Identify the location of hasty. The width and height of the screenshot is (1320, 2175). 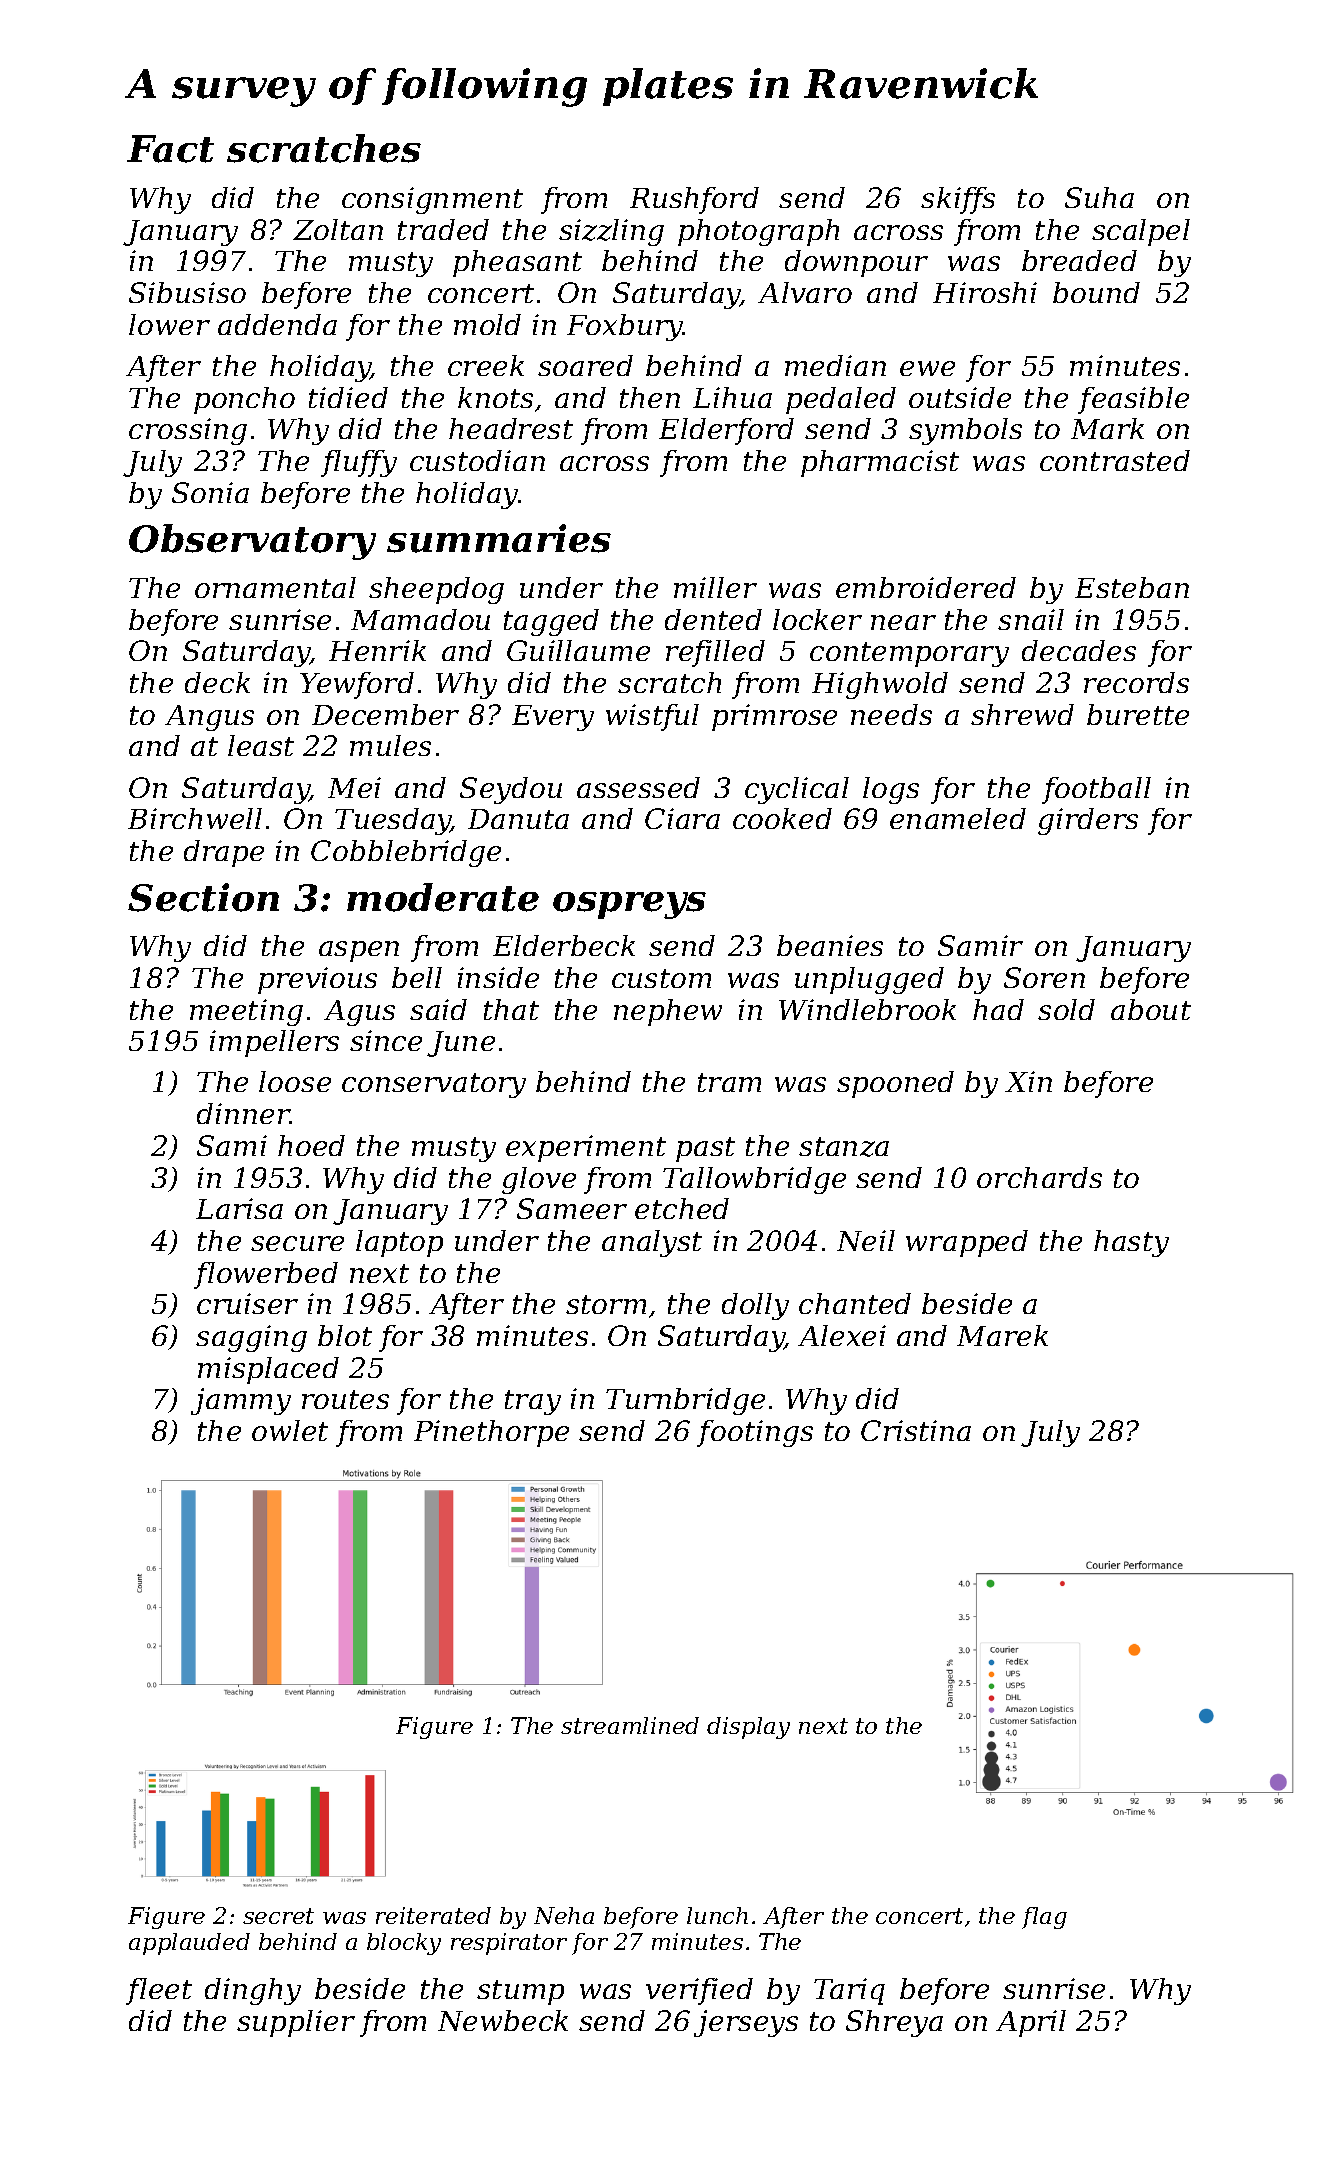
(1131, 1243).
